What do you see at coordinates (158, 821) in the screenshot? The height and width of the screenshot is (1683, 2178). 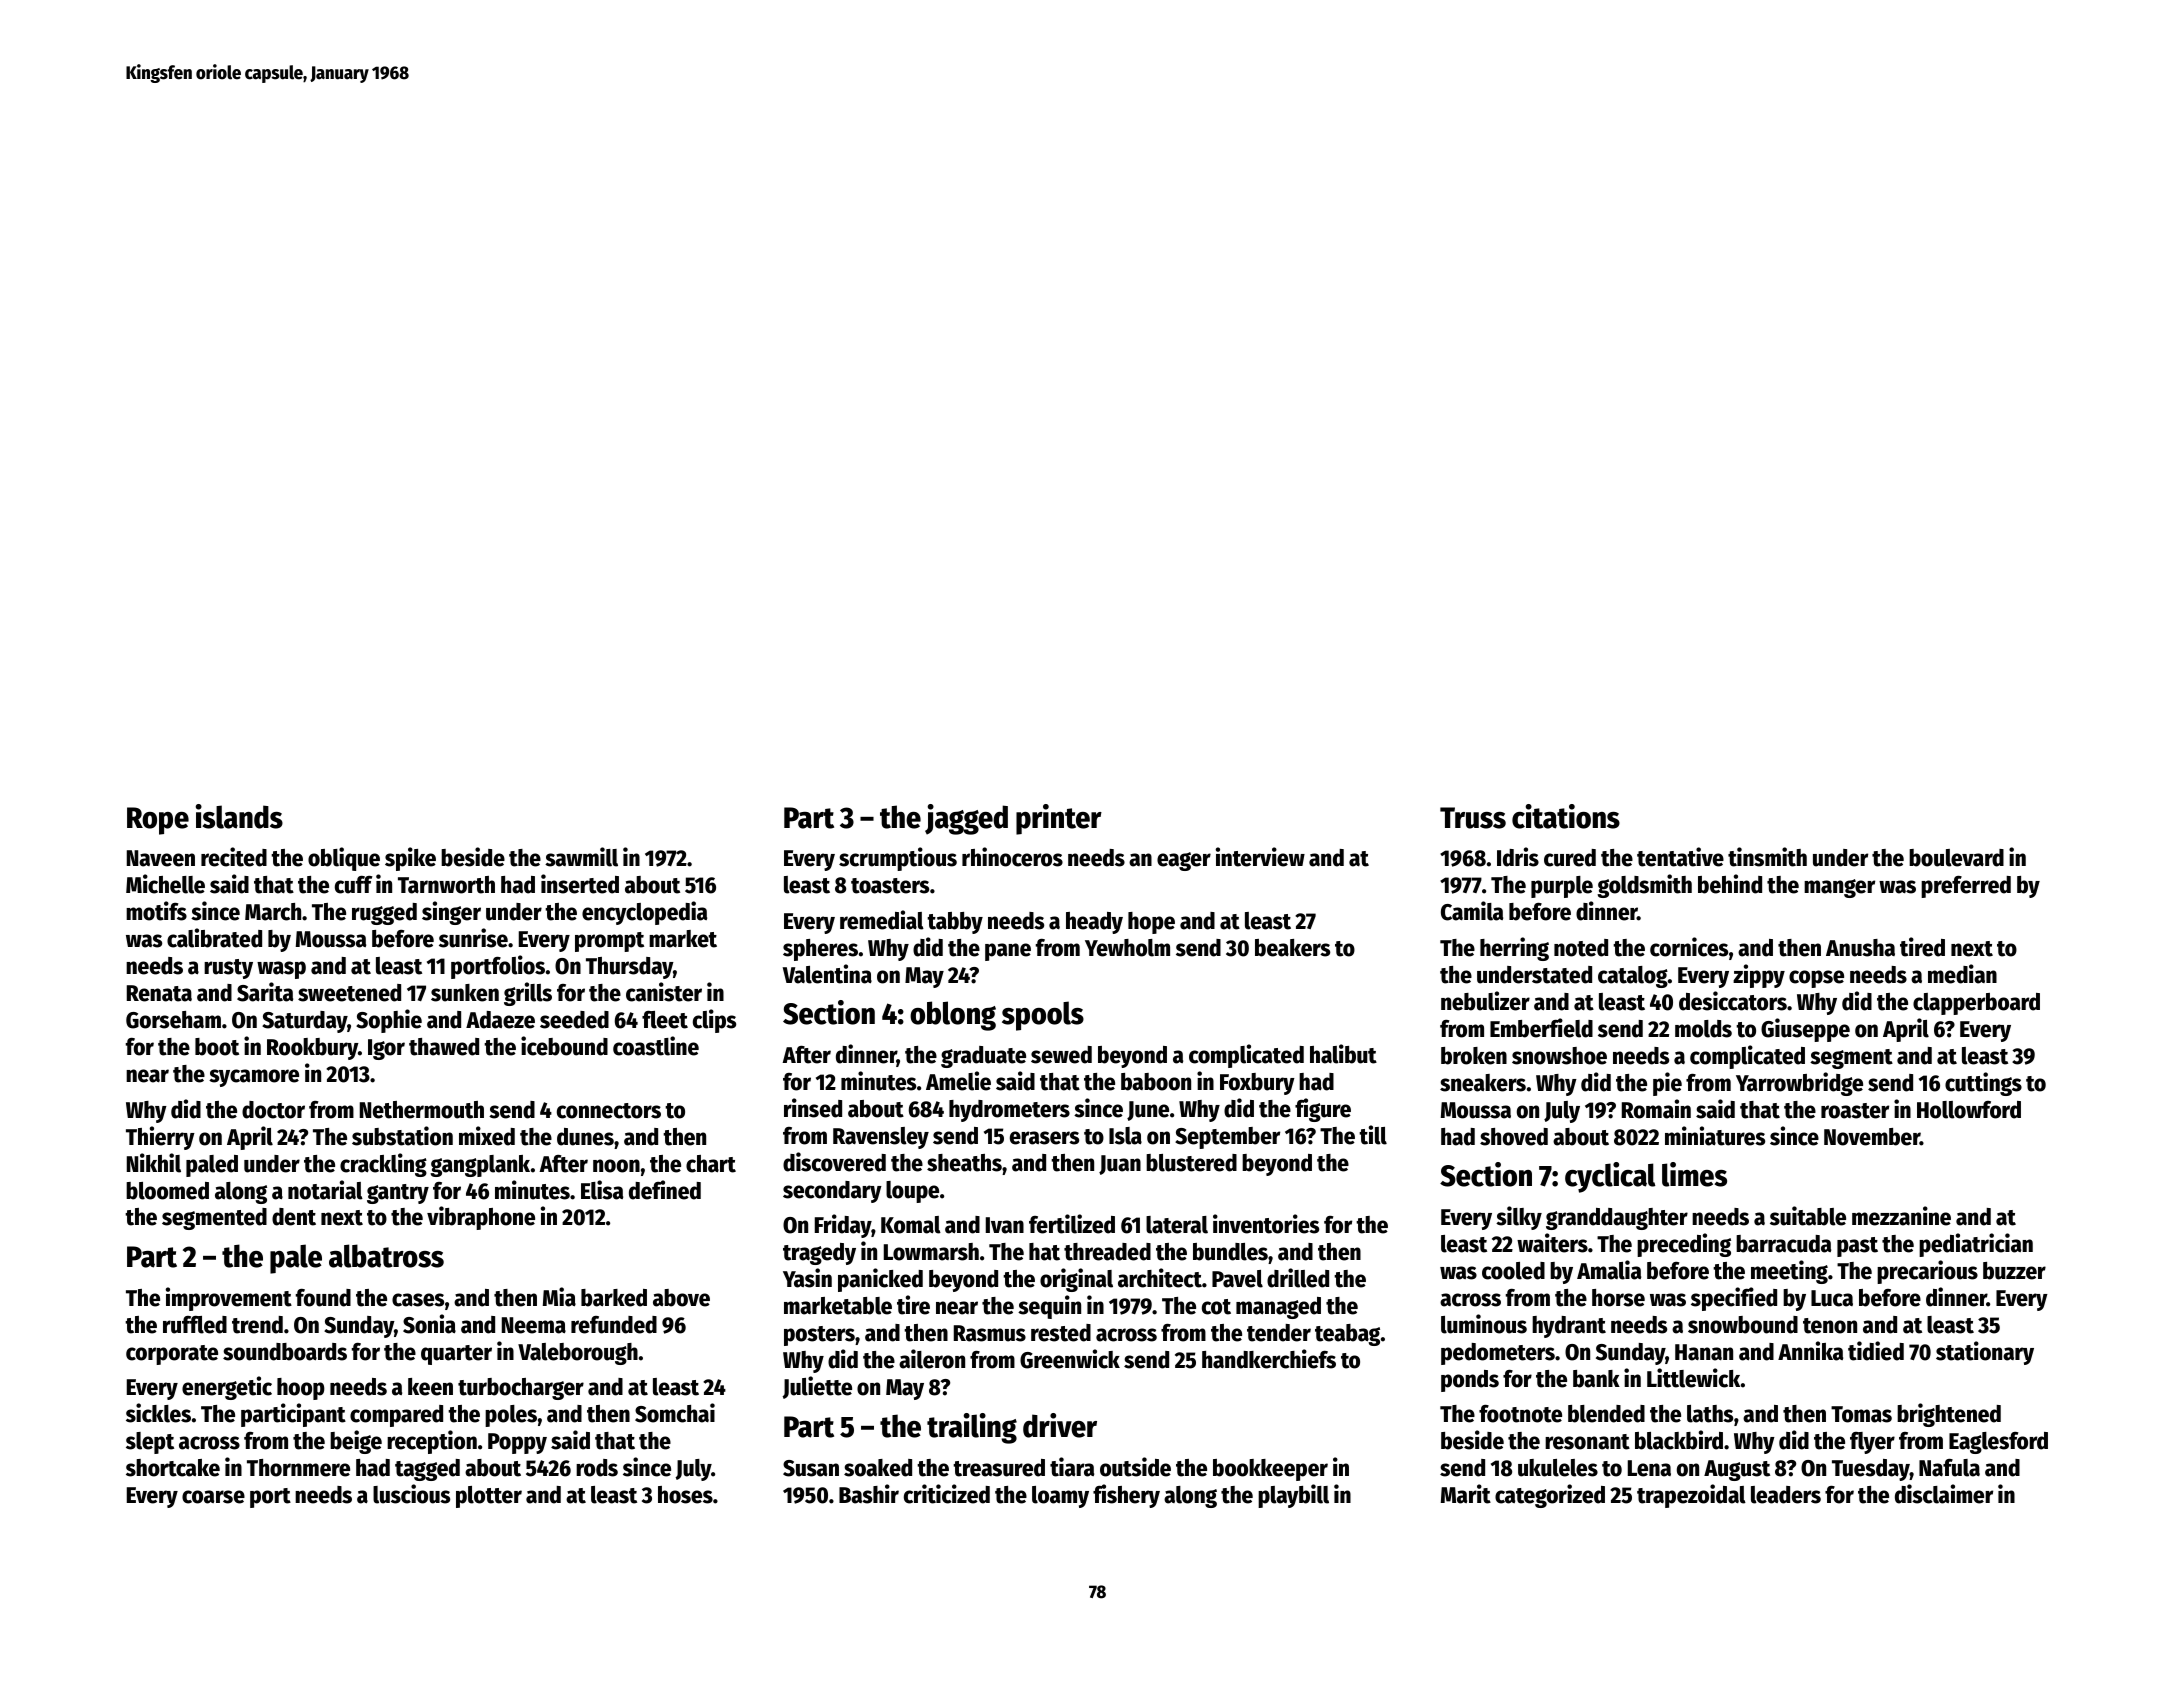 I see `Rope` at bounding box center [158, 821].
